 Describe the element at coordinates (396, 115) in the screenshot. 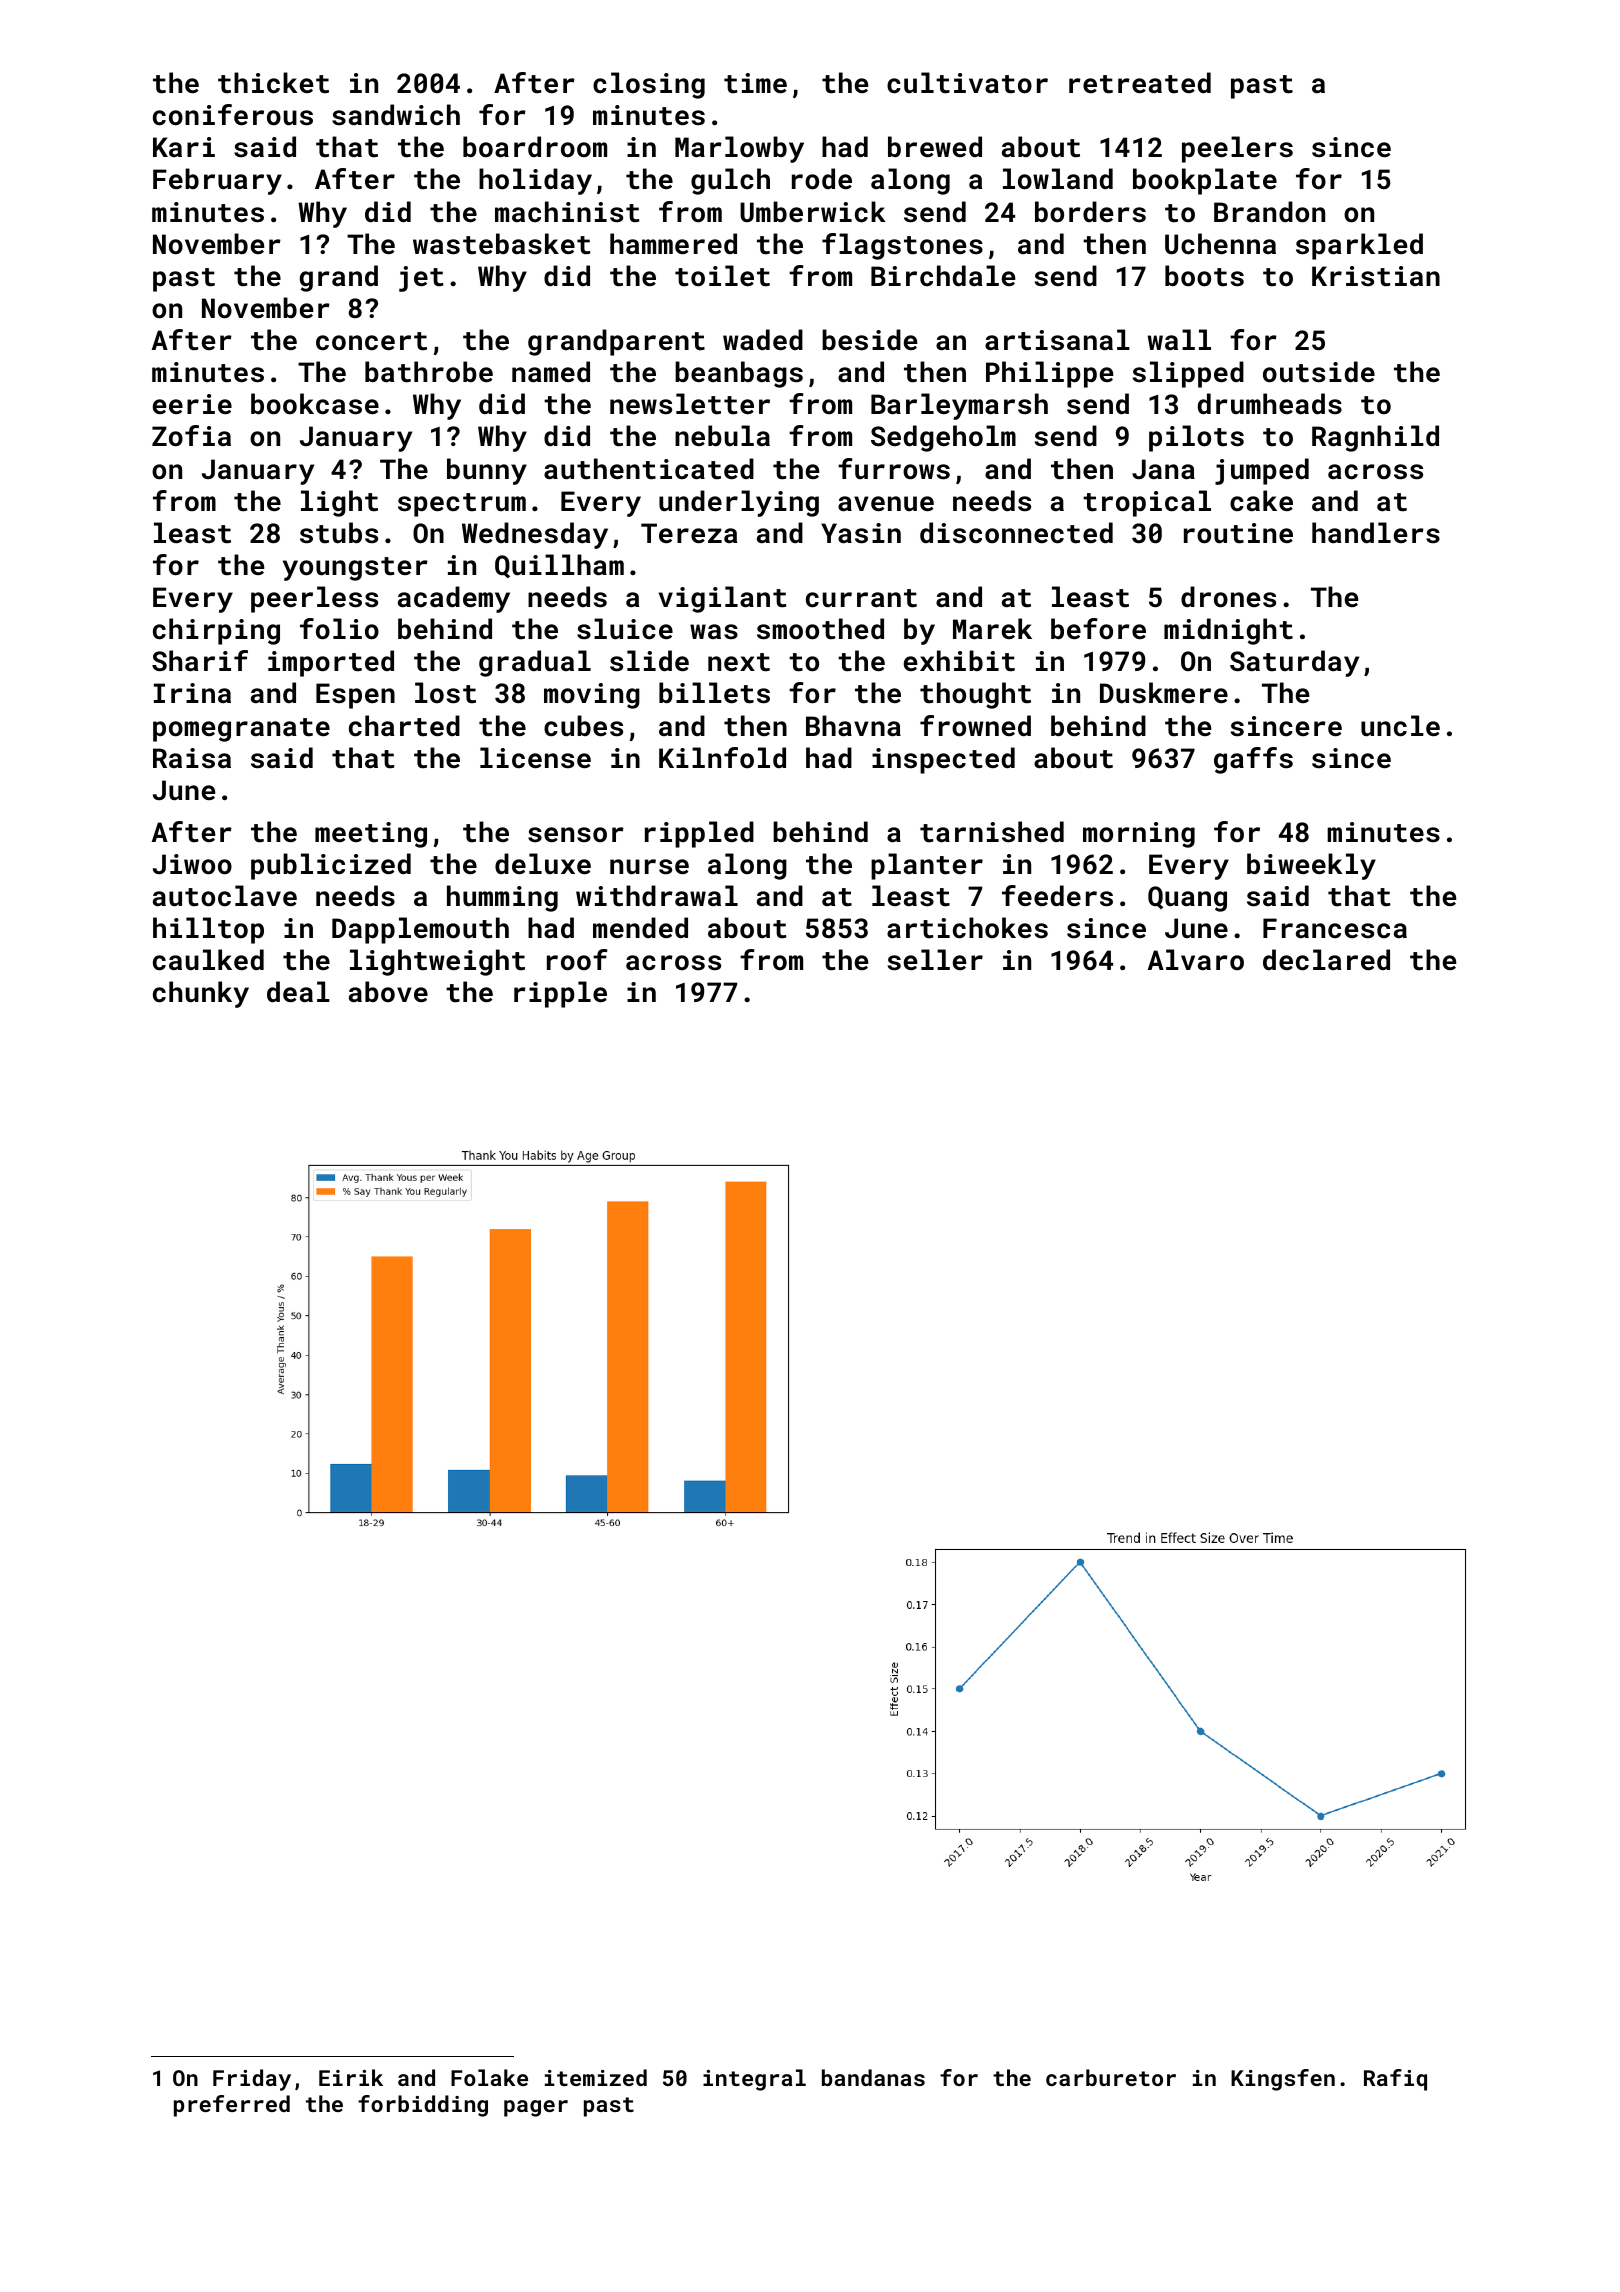

I see `sandwich` at that location.
